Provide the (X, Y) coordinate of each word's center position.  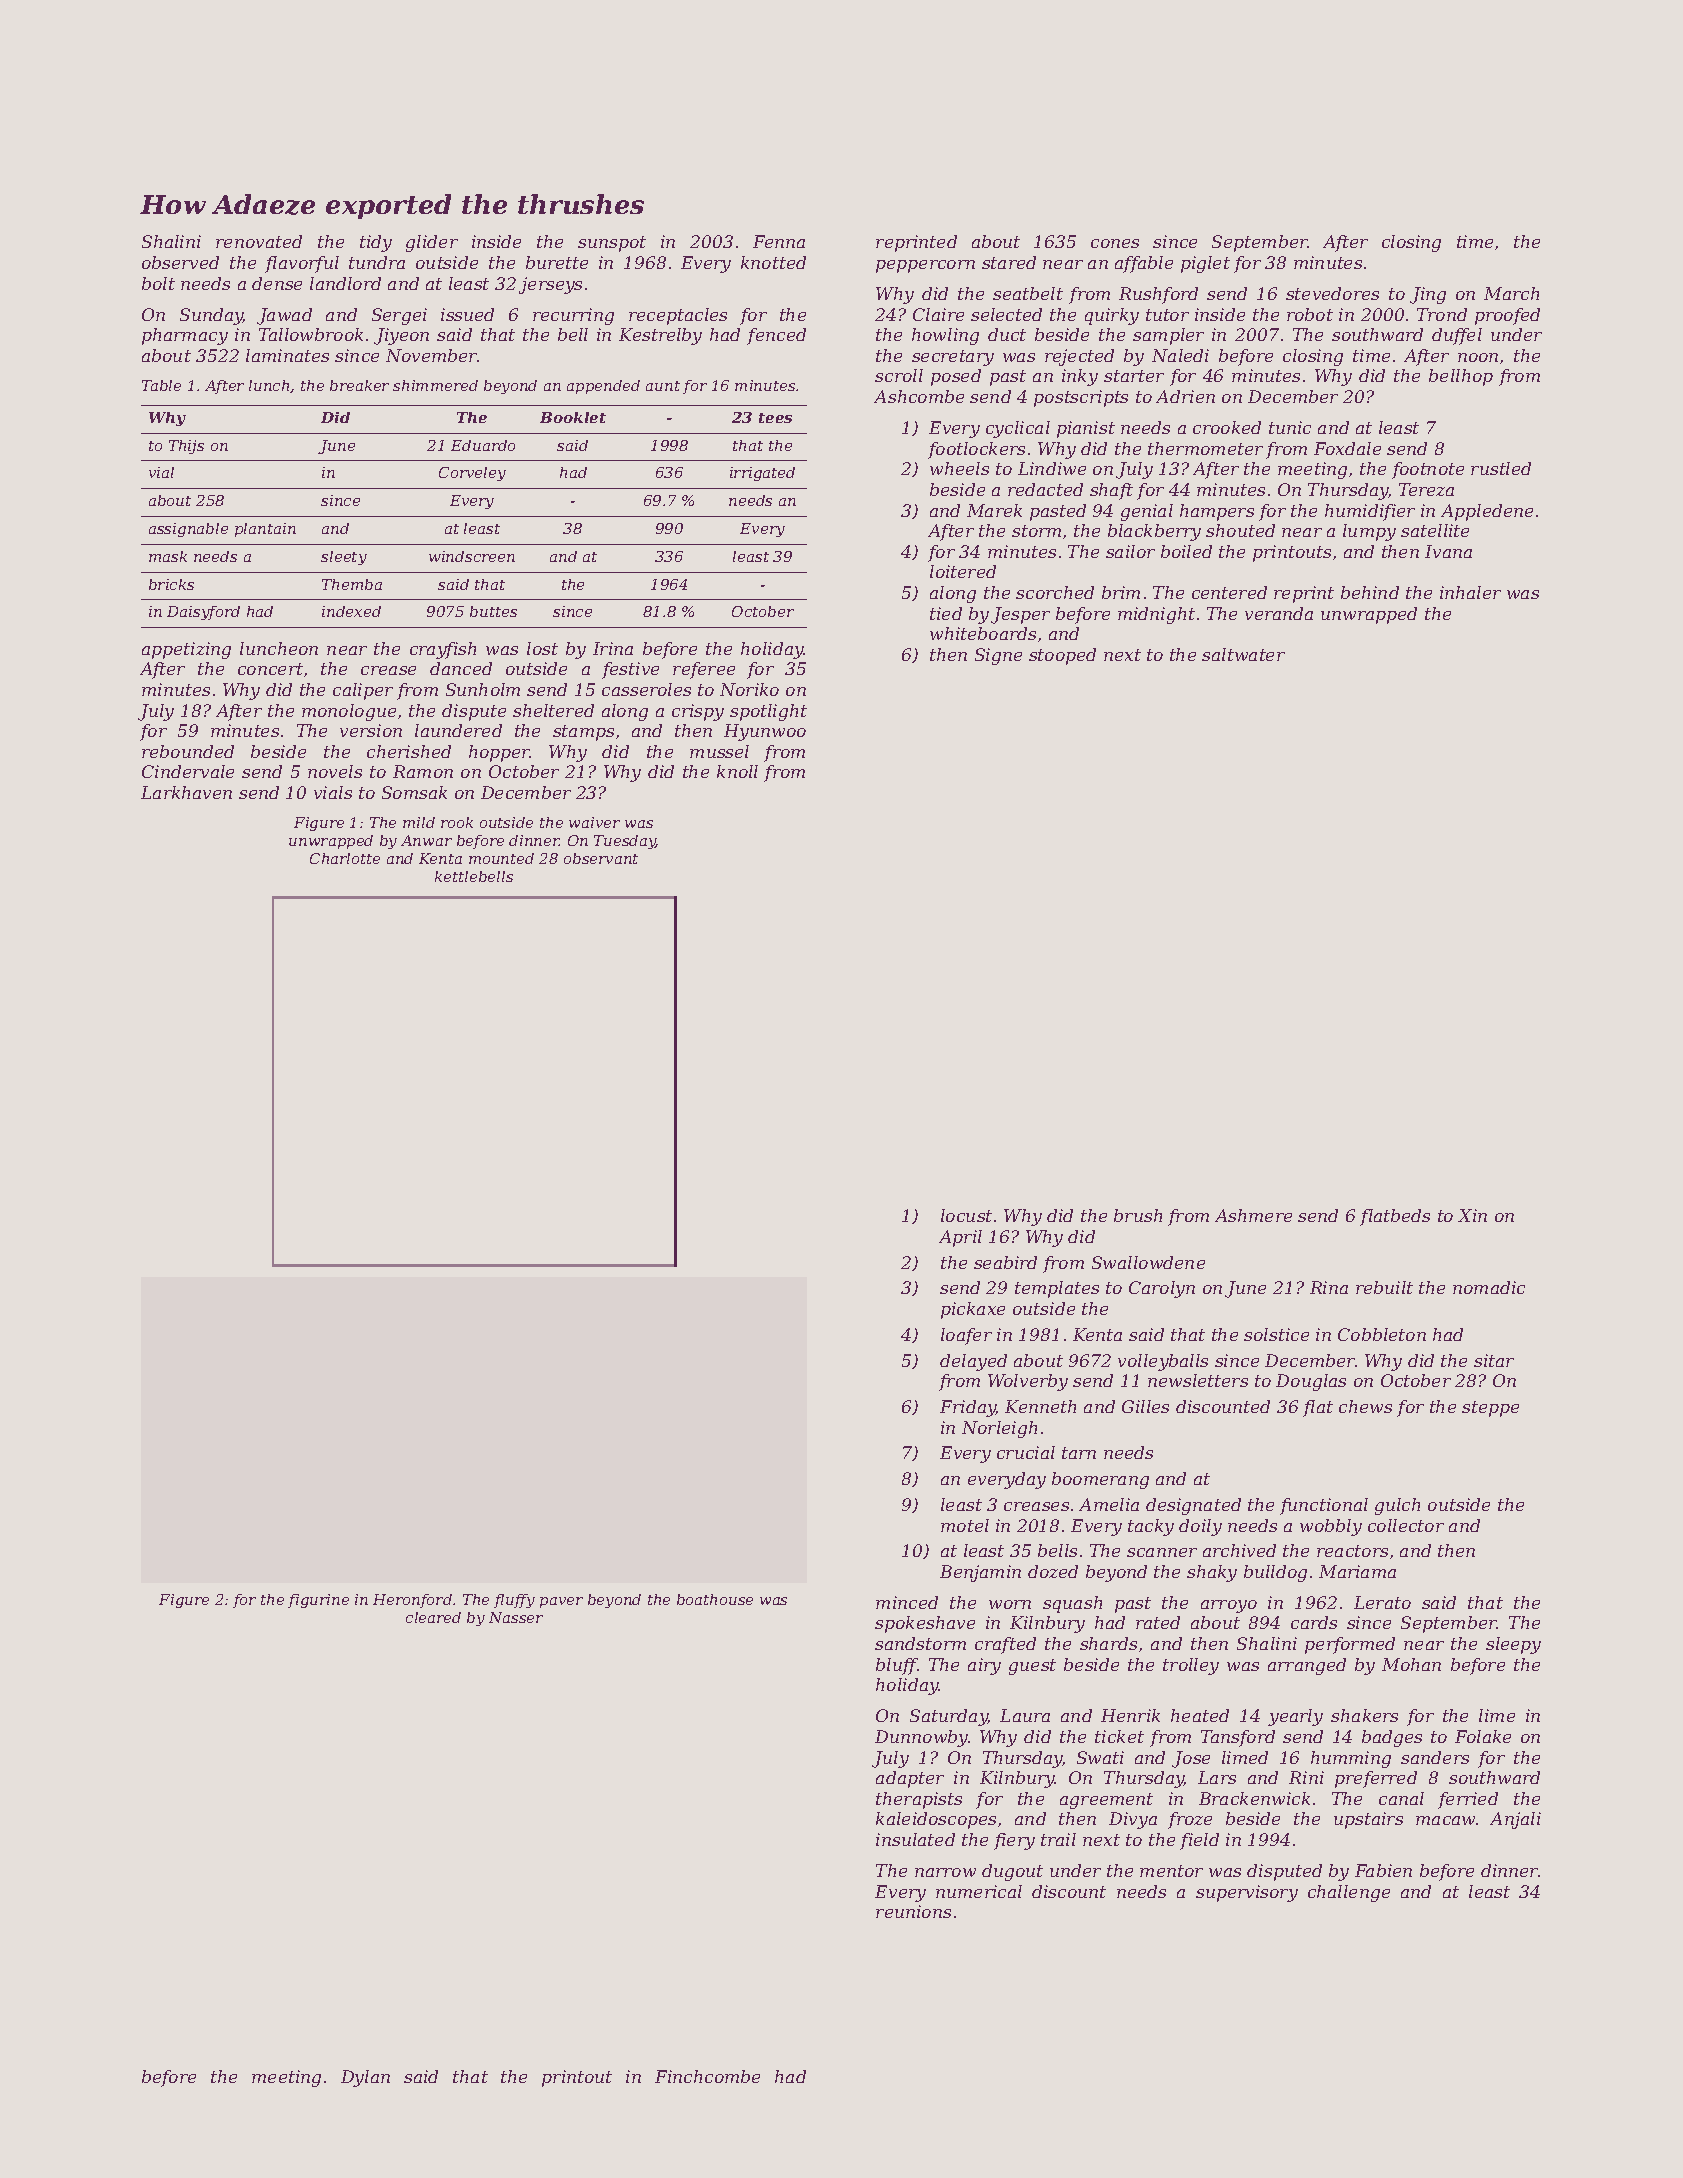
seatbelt (1028, 293)
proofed (1507, 316)
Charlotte (345, 858)
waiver (594, 822)
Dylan (365, 2078)
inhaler (1470, 592)
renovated (259, 241)
